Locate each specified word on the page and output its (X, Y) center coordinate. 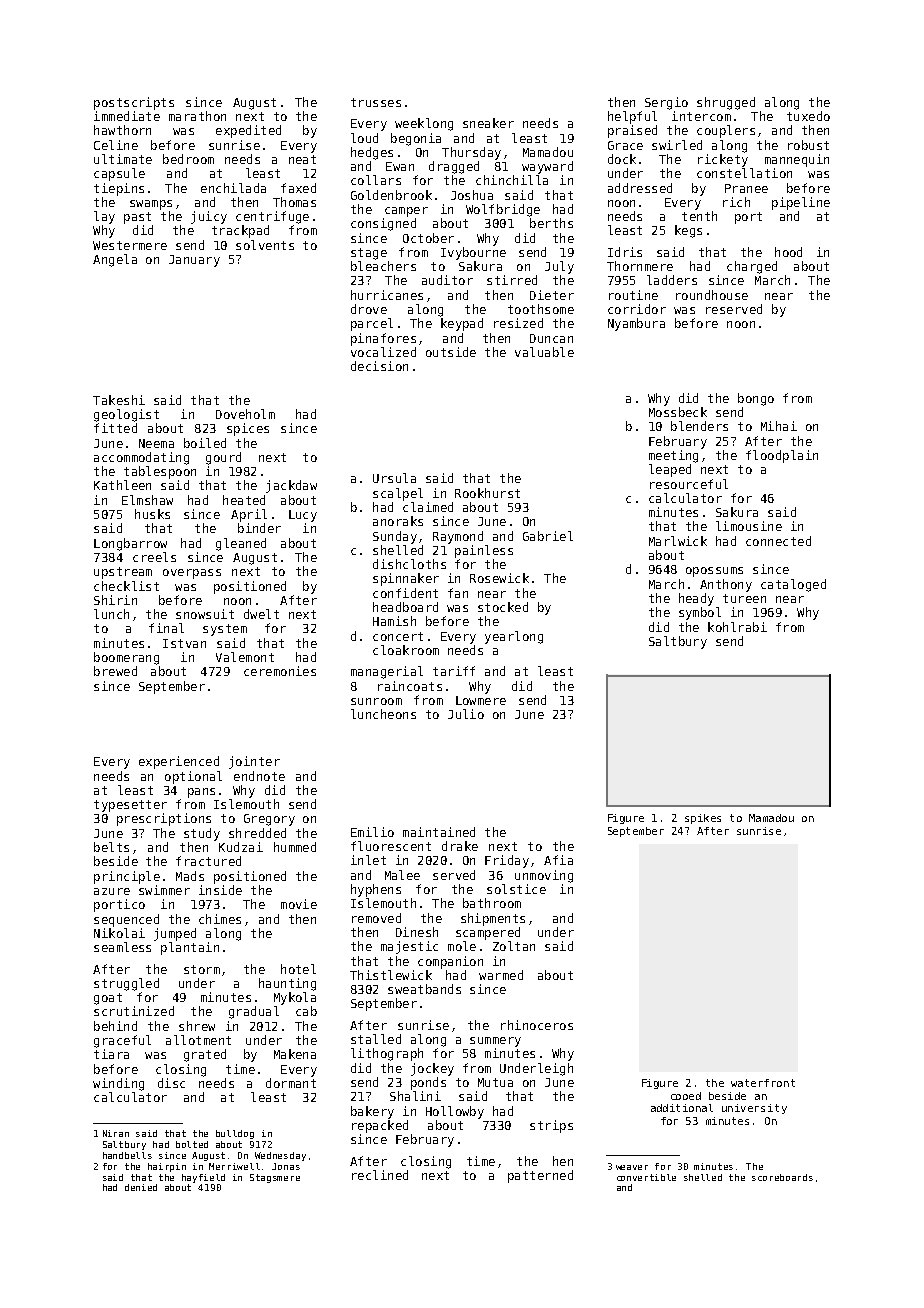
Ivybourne (473, 253)
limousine (749, 526)
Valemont (245, 657)
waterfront (763, 1083)
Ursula (394, 478)
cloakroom (406, 650)
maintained (439, 832)
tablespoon (160, 472)
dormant (291, 1083)
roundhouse (712, 295)
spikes (703, 819)
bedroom (188, 159)
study (202, 834)
